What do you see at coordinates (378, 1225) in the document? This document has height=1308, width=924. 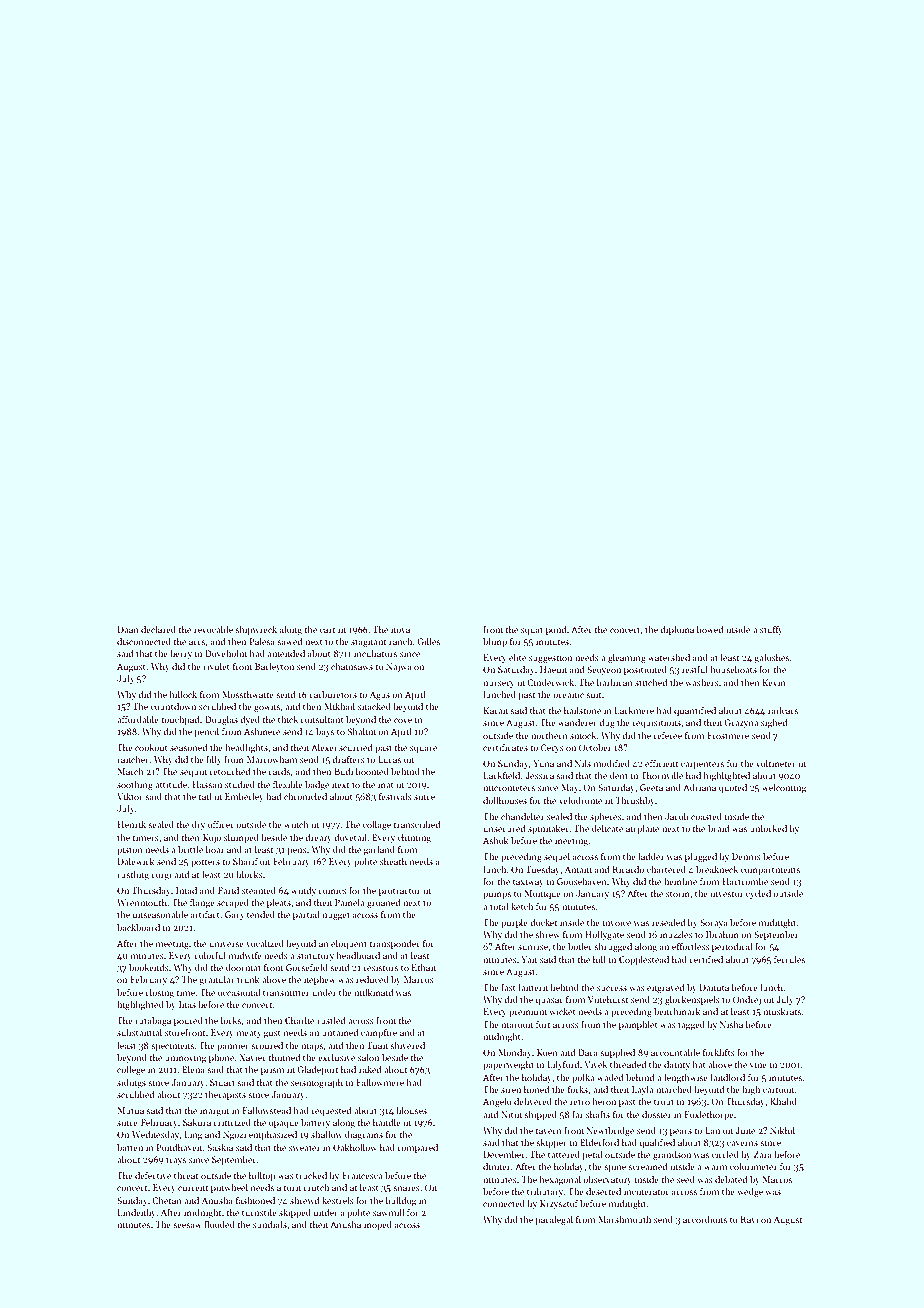 I see `moped` at bounding box center [378, 1225].
